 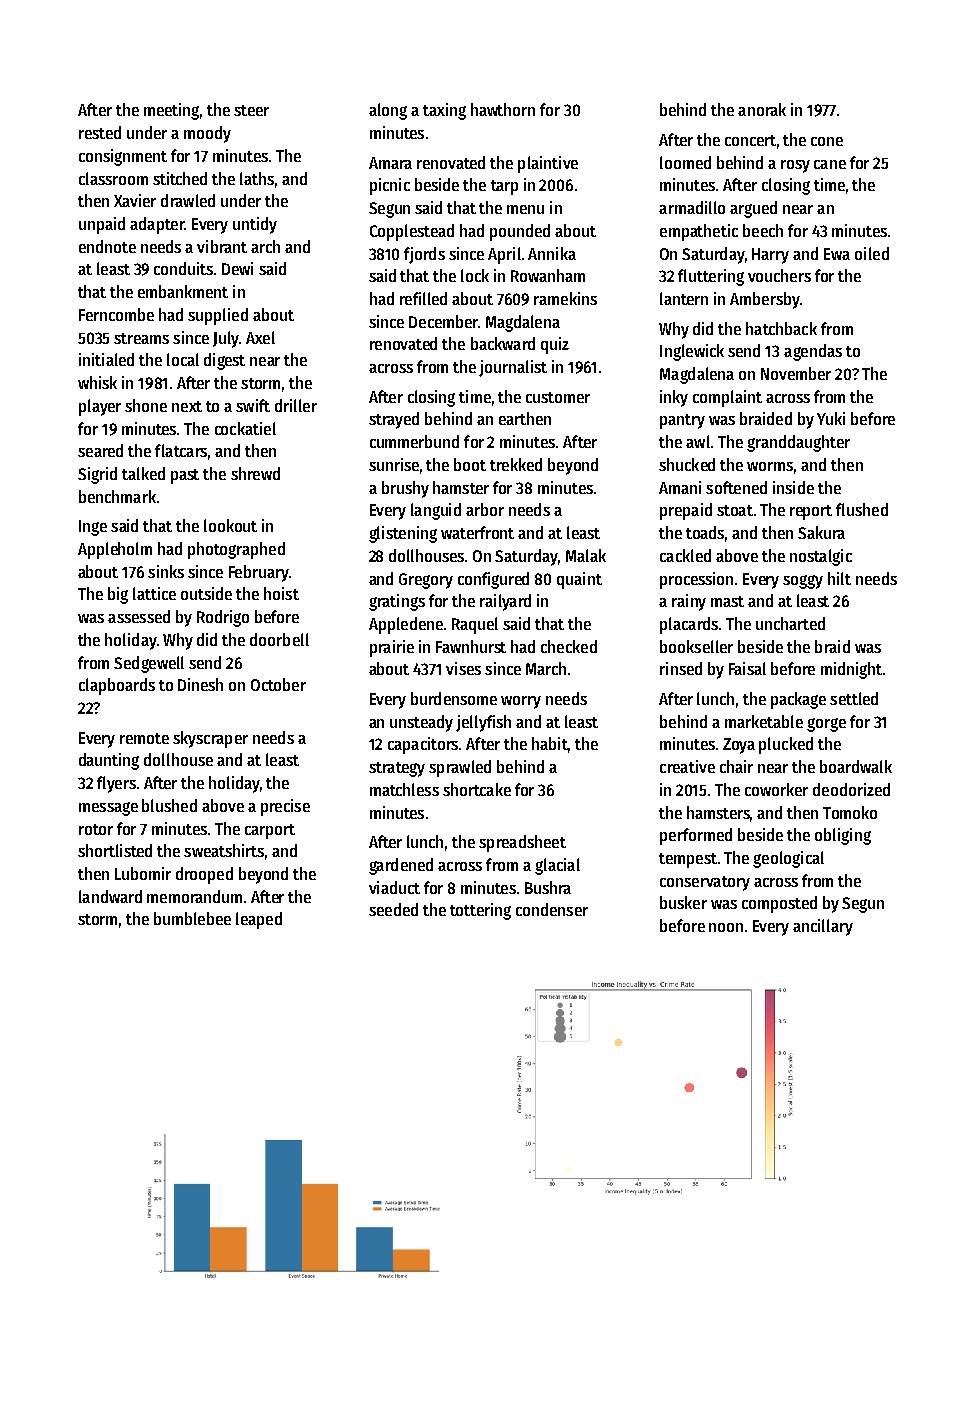 What do you see at coordinates (480, 911) in the screenshot?
I see `tottering` at bounding box center [480, 911].
